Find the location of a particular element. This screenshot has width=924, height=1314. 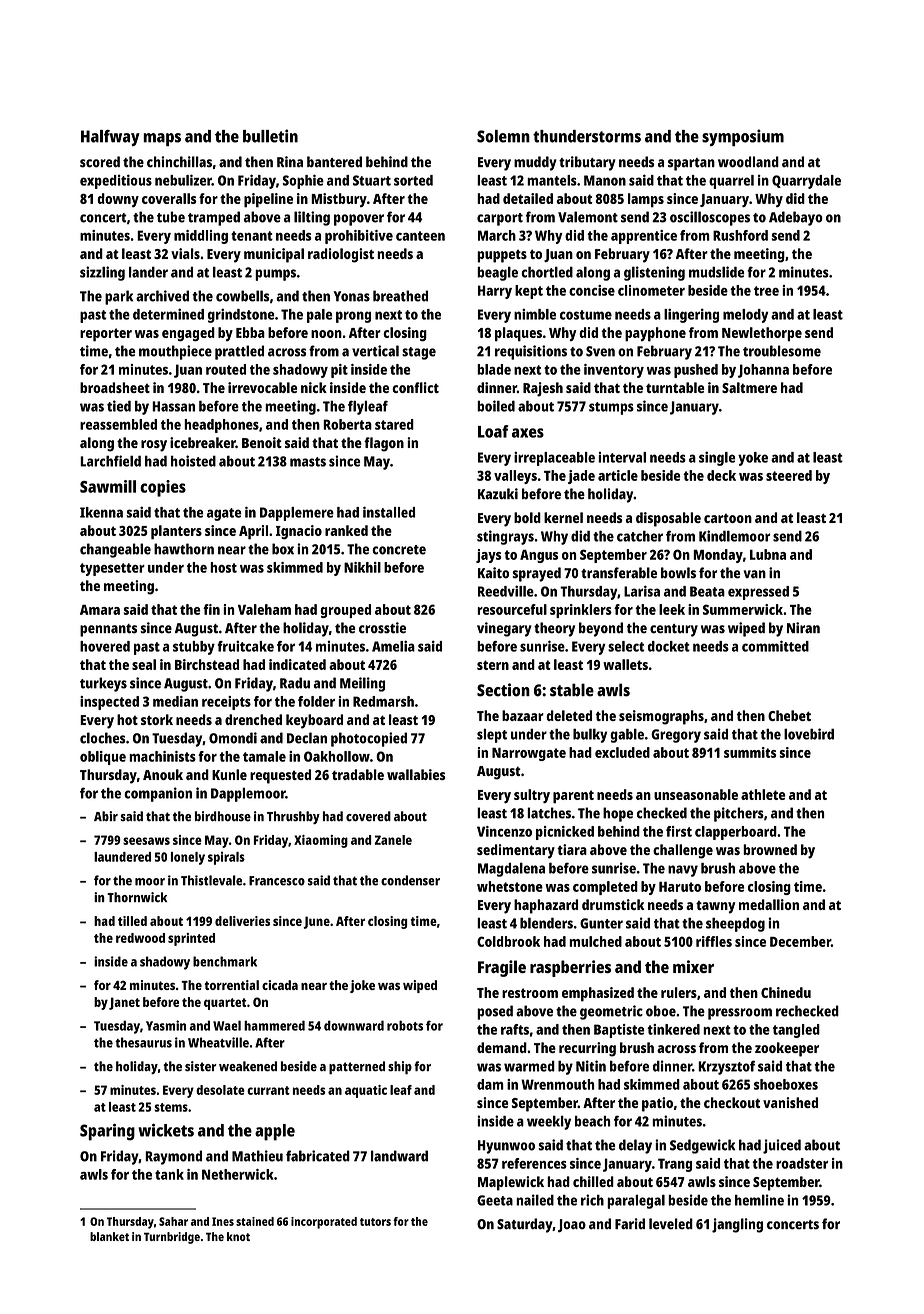

steered is located at coordinates (789, 475).
